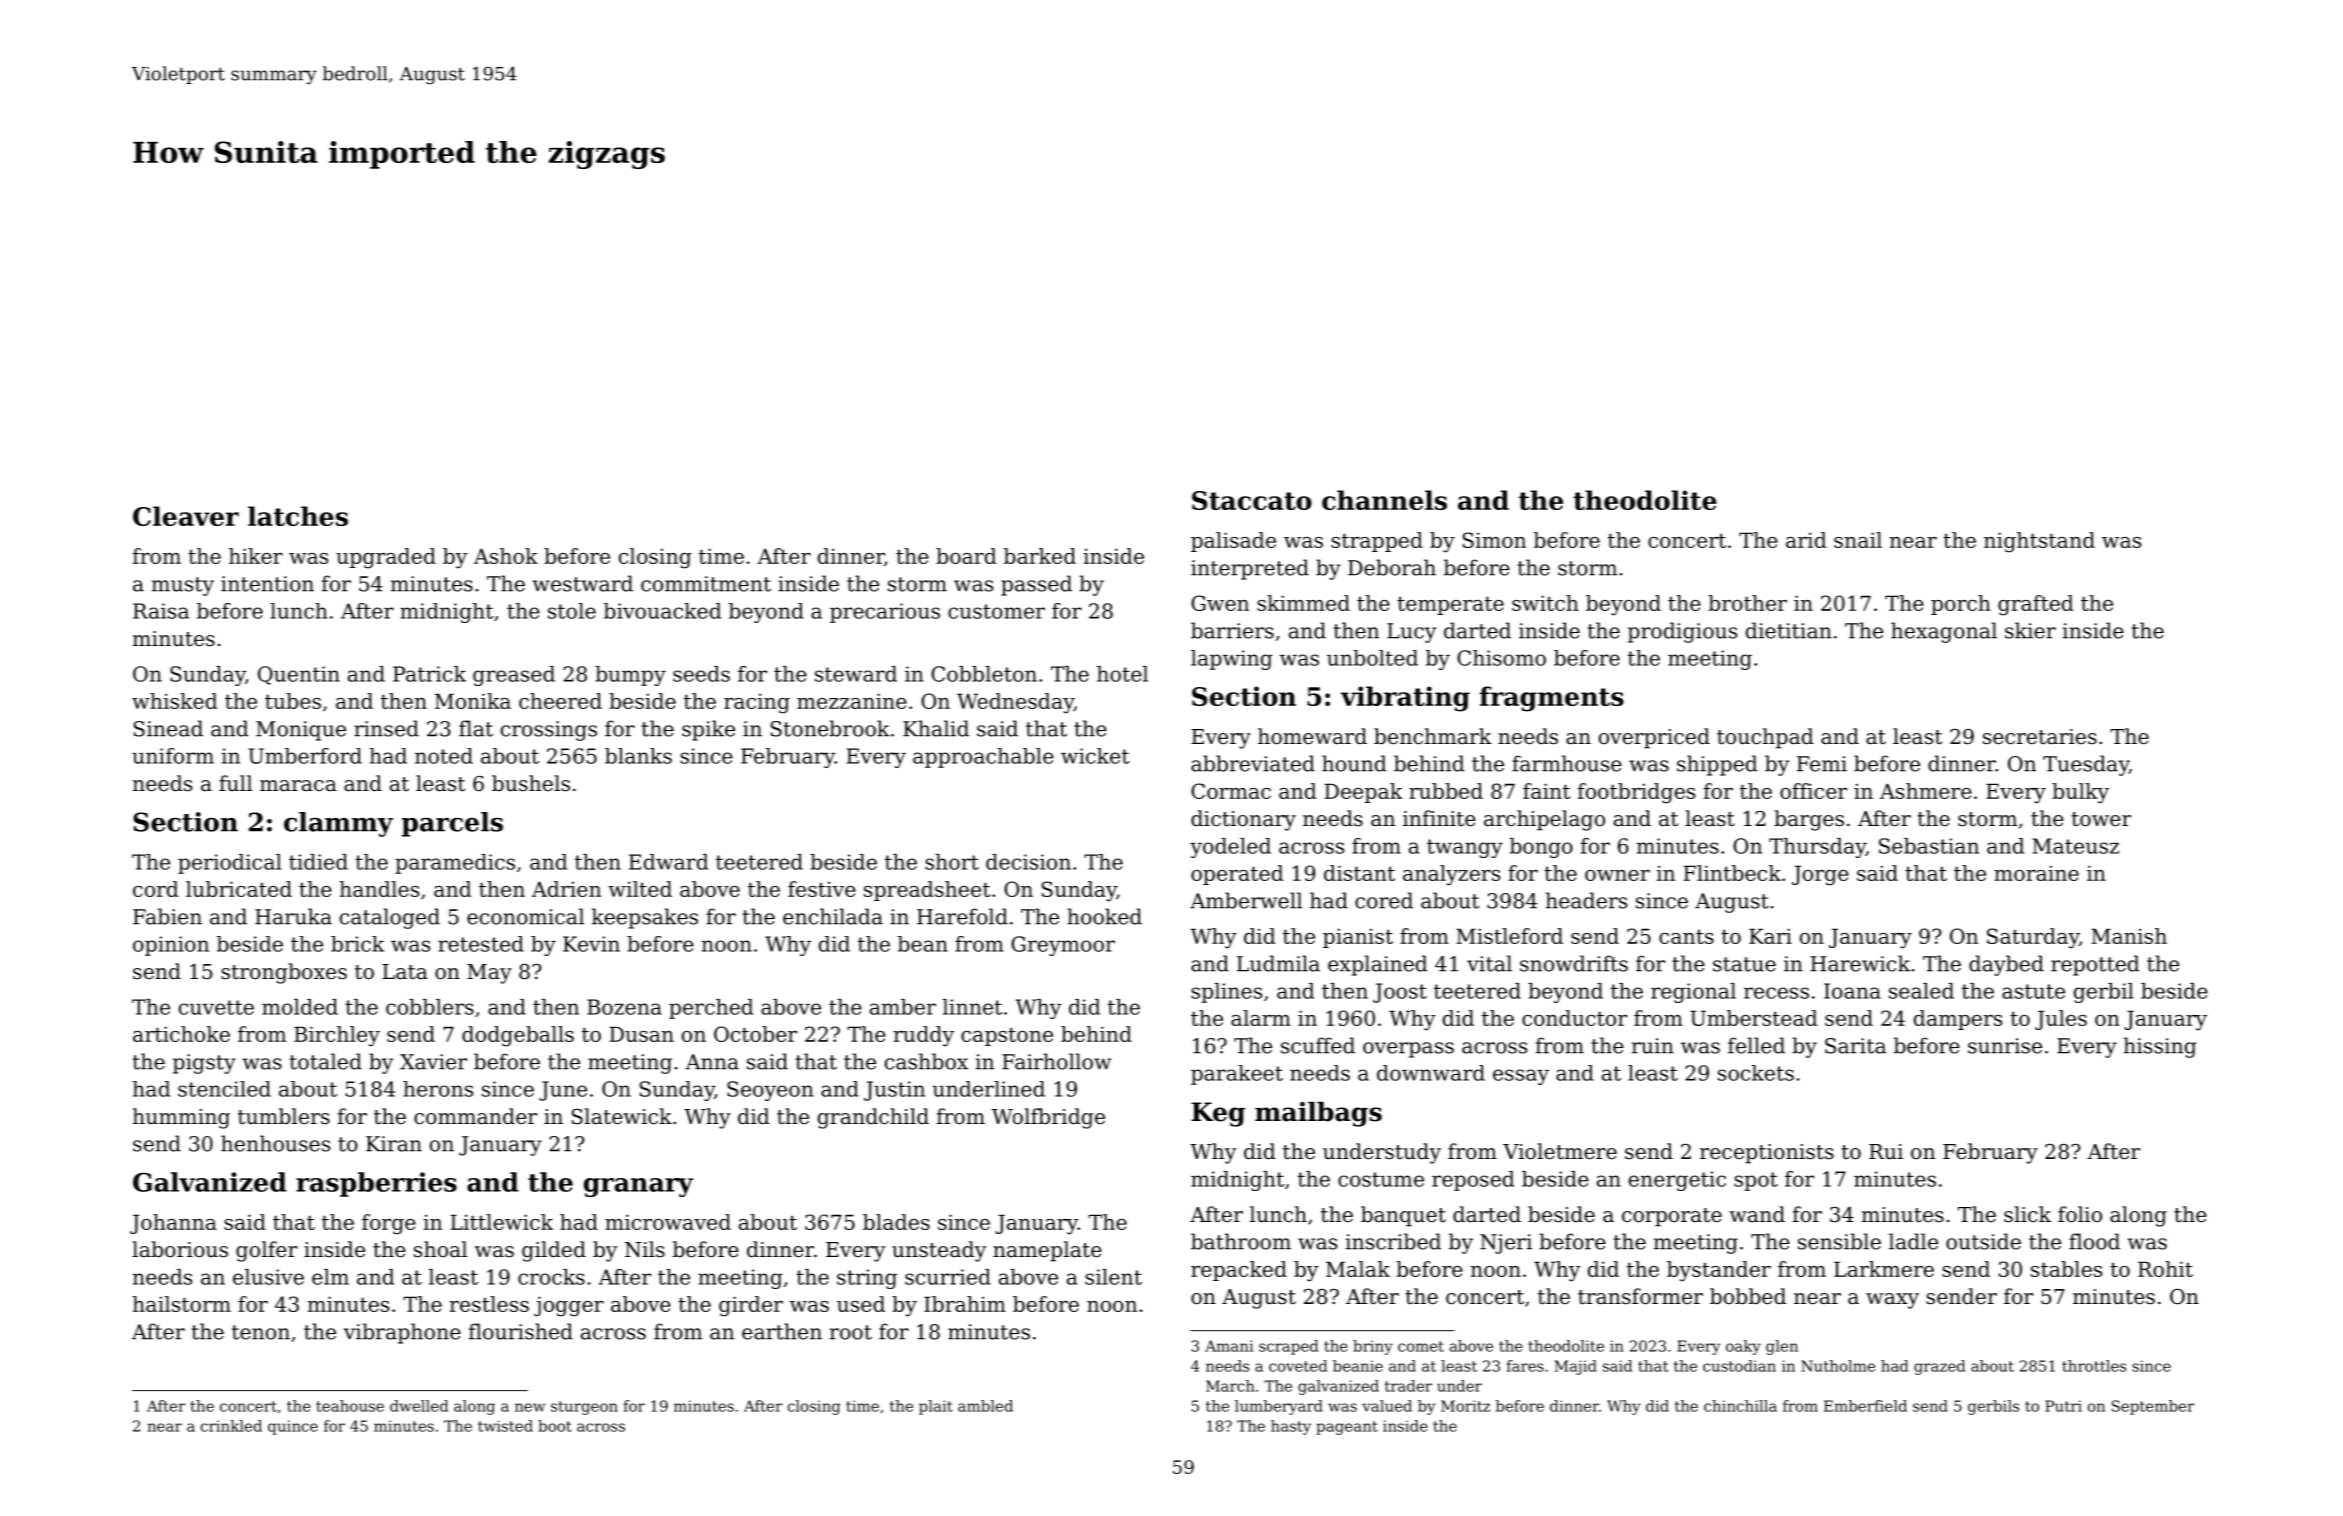 The image size is (2343, 1516). I want to click on Cleaver, so click(186, 516).
